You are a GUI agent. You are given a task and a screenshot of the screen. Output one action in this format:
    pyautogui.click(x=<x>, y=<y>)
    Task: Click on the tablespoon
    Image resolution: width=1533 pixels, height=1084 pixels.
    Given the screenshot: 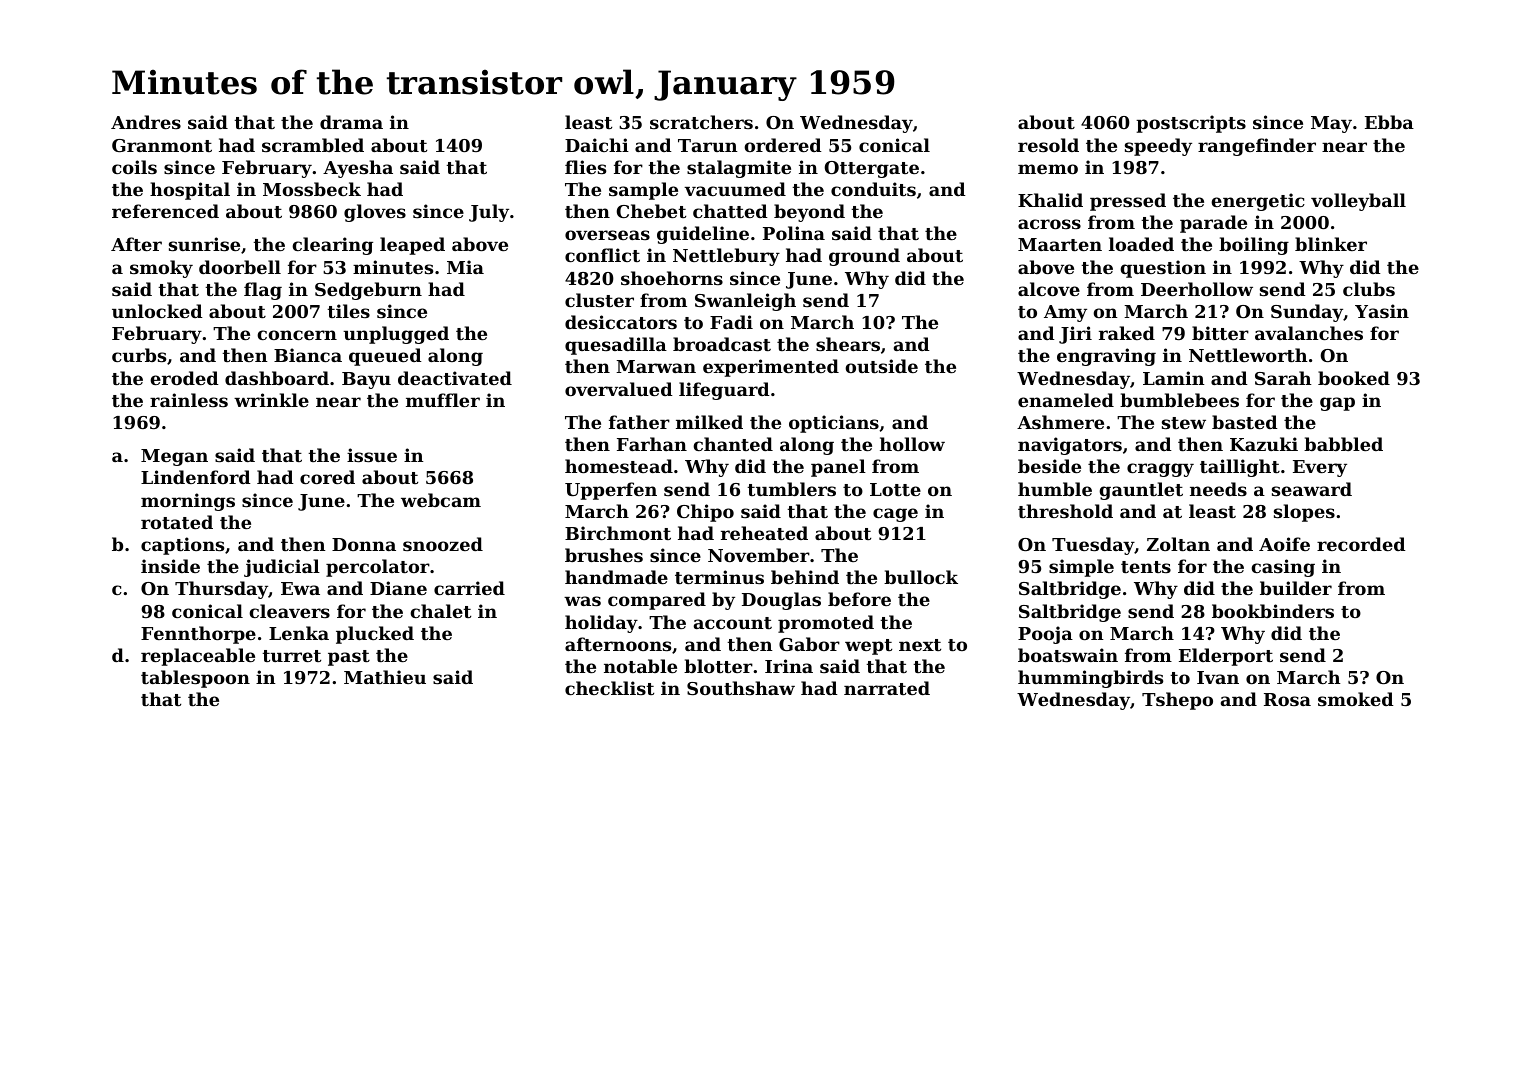 What is the action you would take?
    pyautogui.click(x=195, y=679)
